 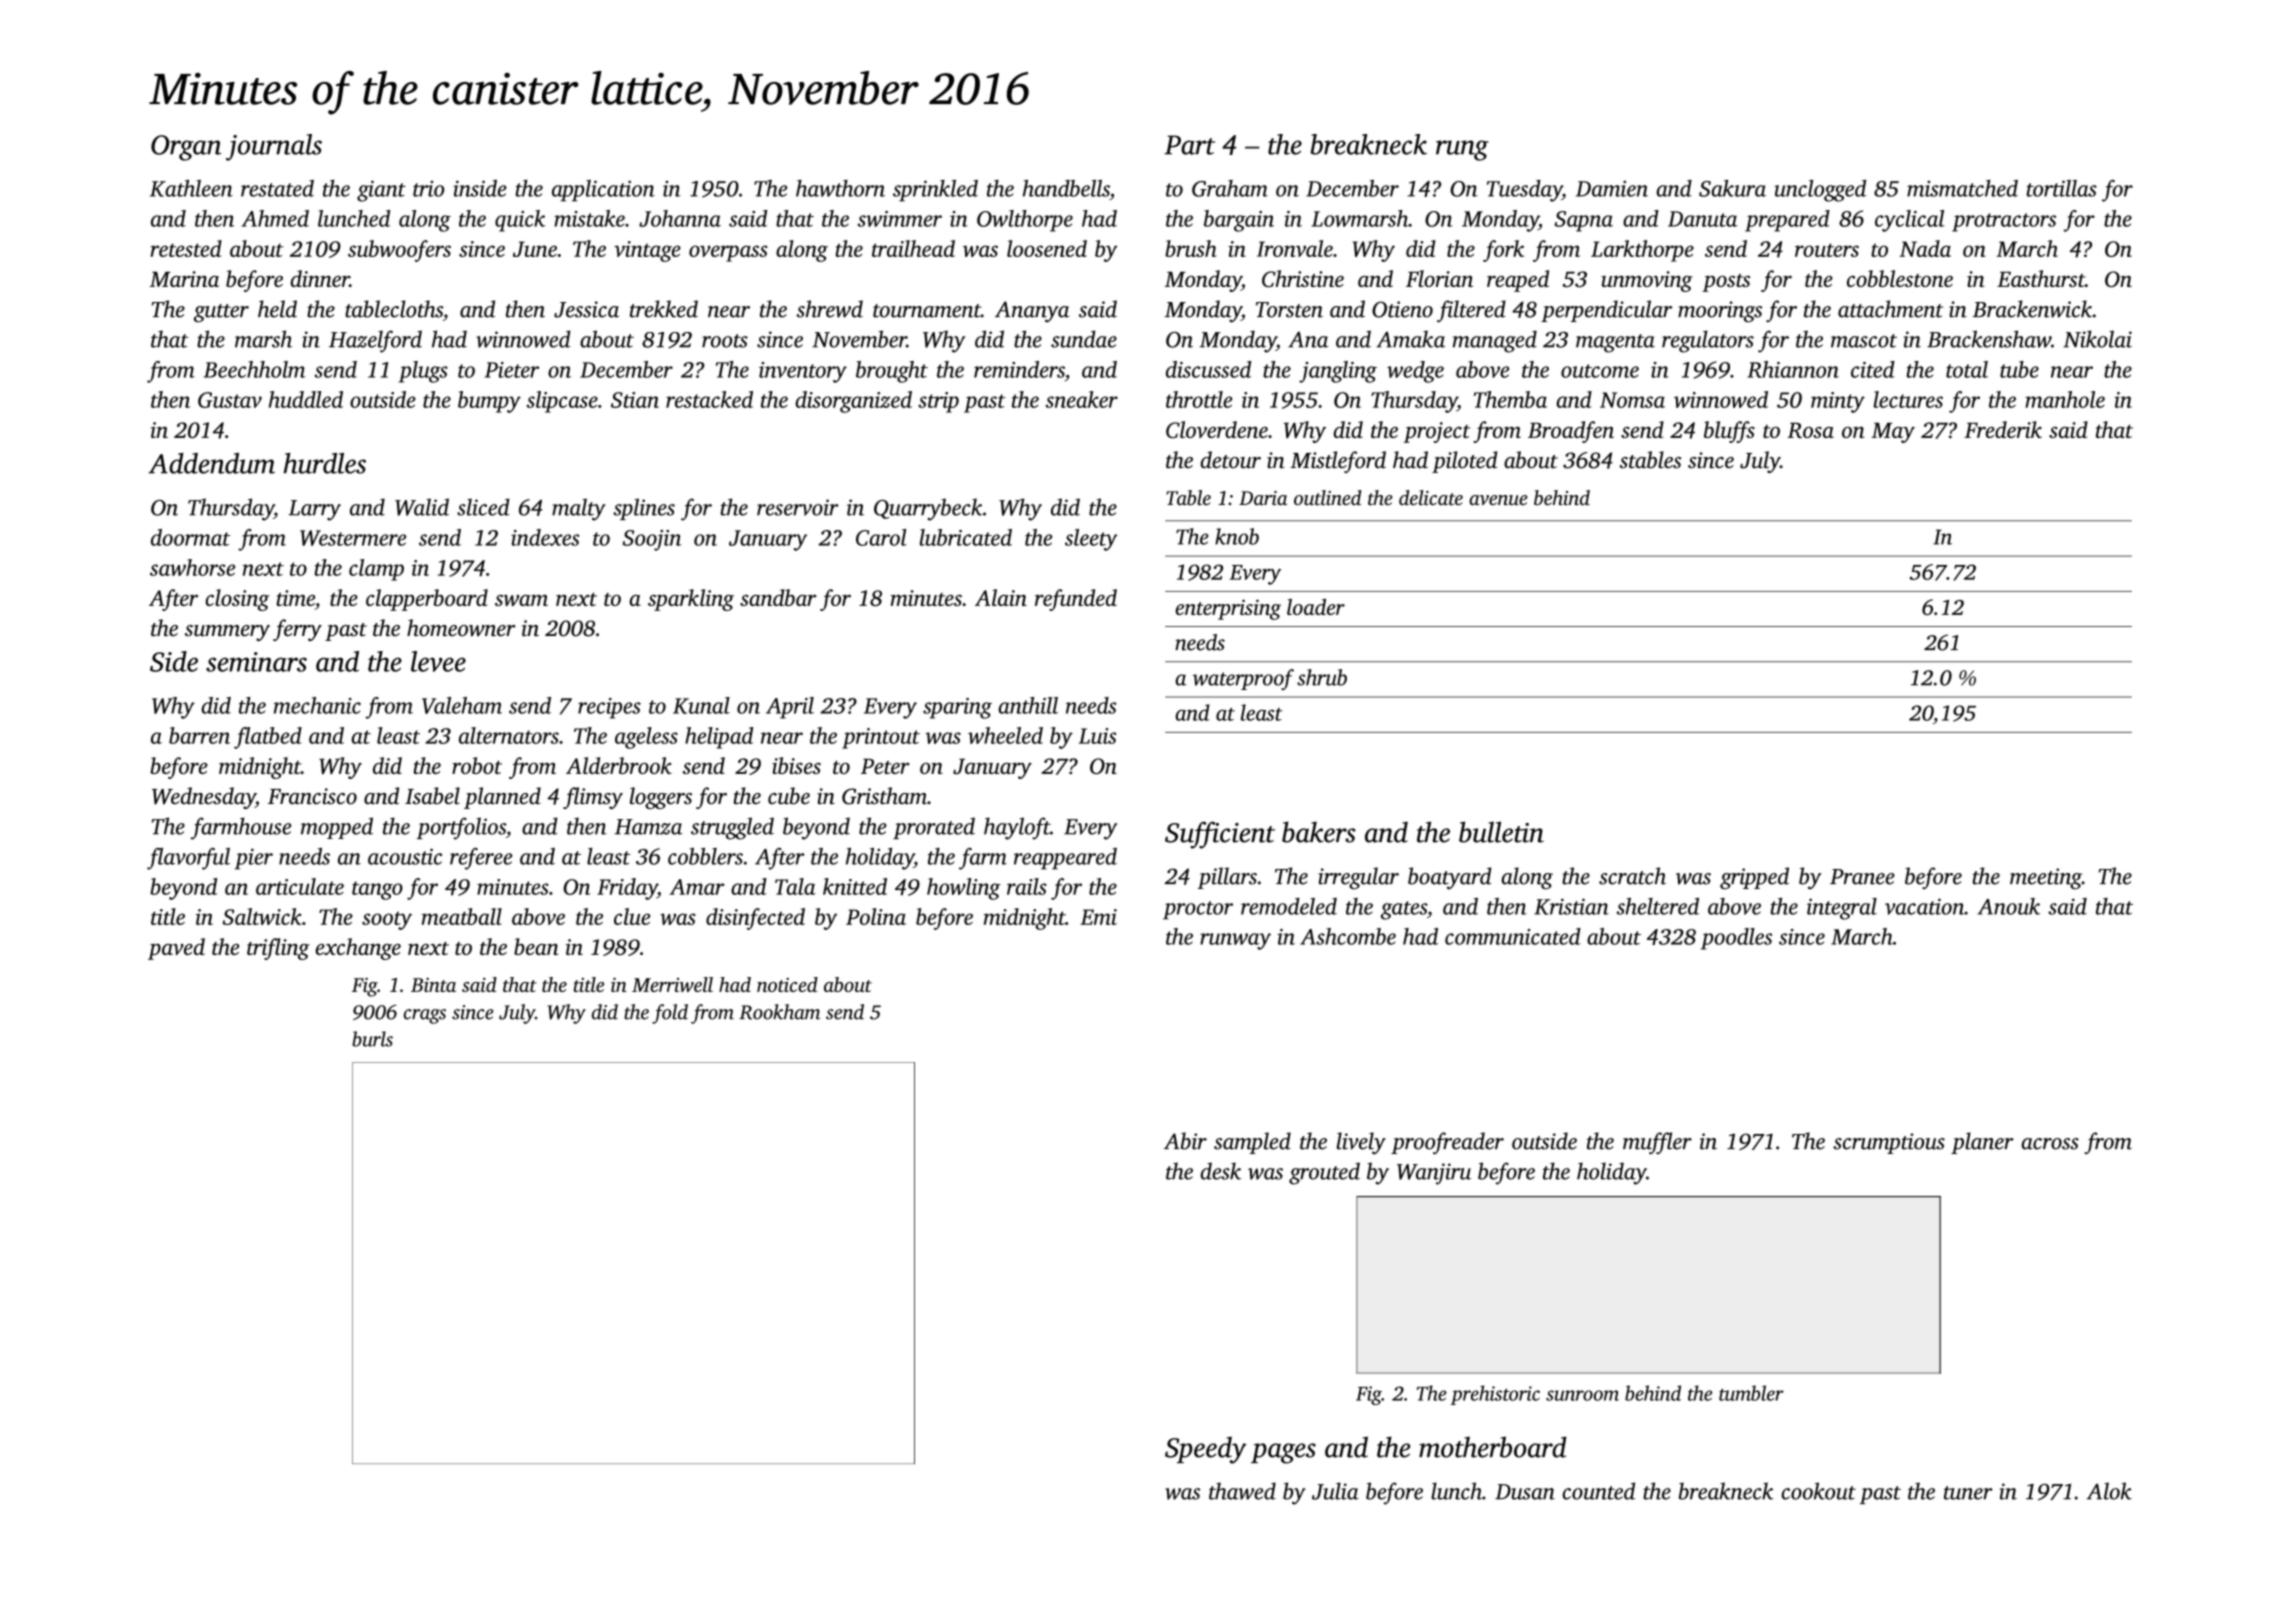 I want to click on May, so click(x=1893, y=433).
